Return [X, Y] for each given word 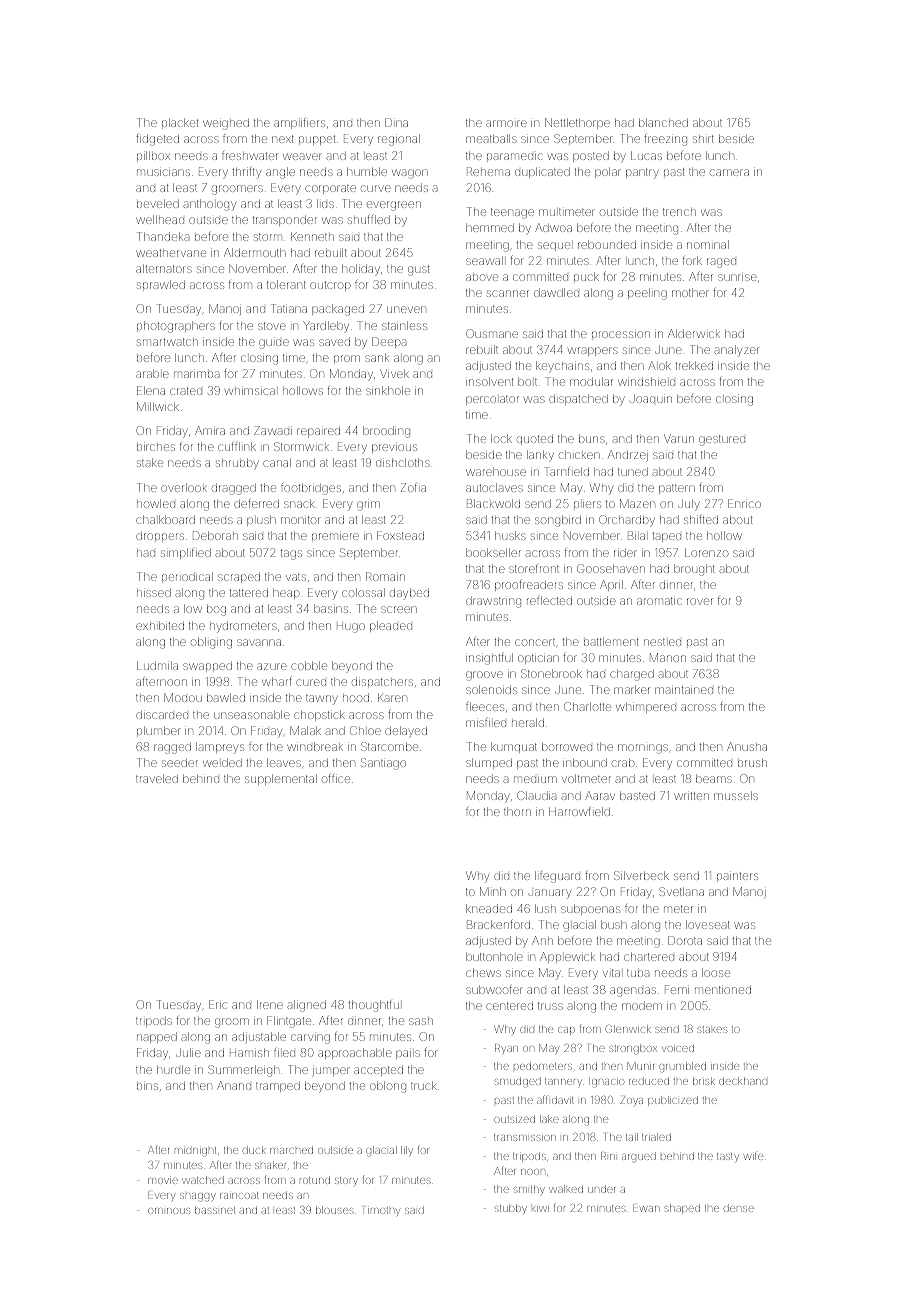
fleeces [485, 706]
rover [700, 601]
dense [739, 1208]
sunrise [737, 277]
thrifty [246, 173]
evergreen [394, 206]
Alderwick [694, 333]
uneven [406, 309]
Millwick [158, 406]
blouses [335, 1210]
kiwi [540, 1209]
